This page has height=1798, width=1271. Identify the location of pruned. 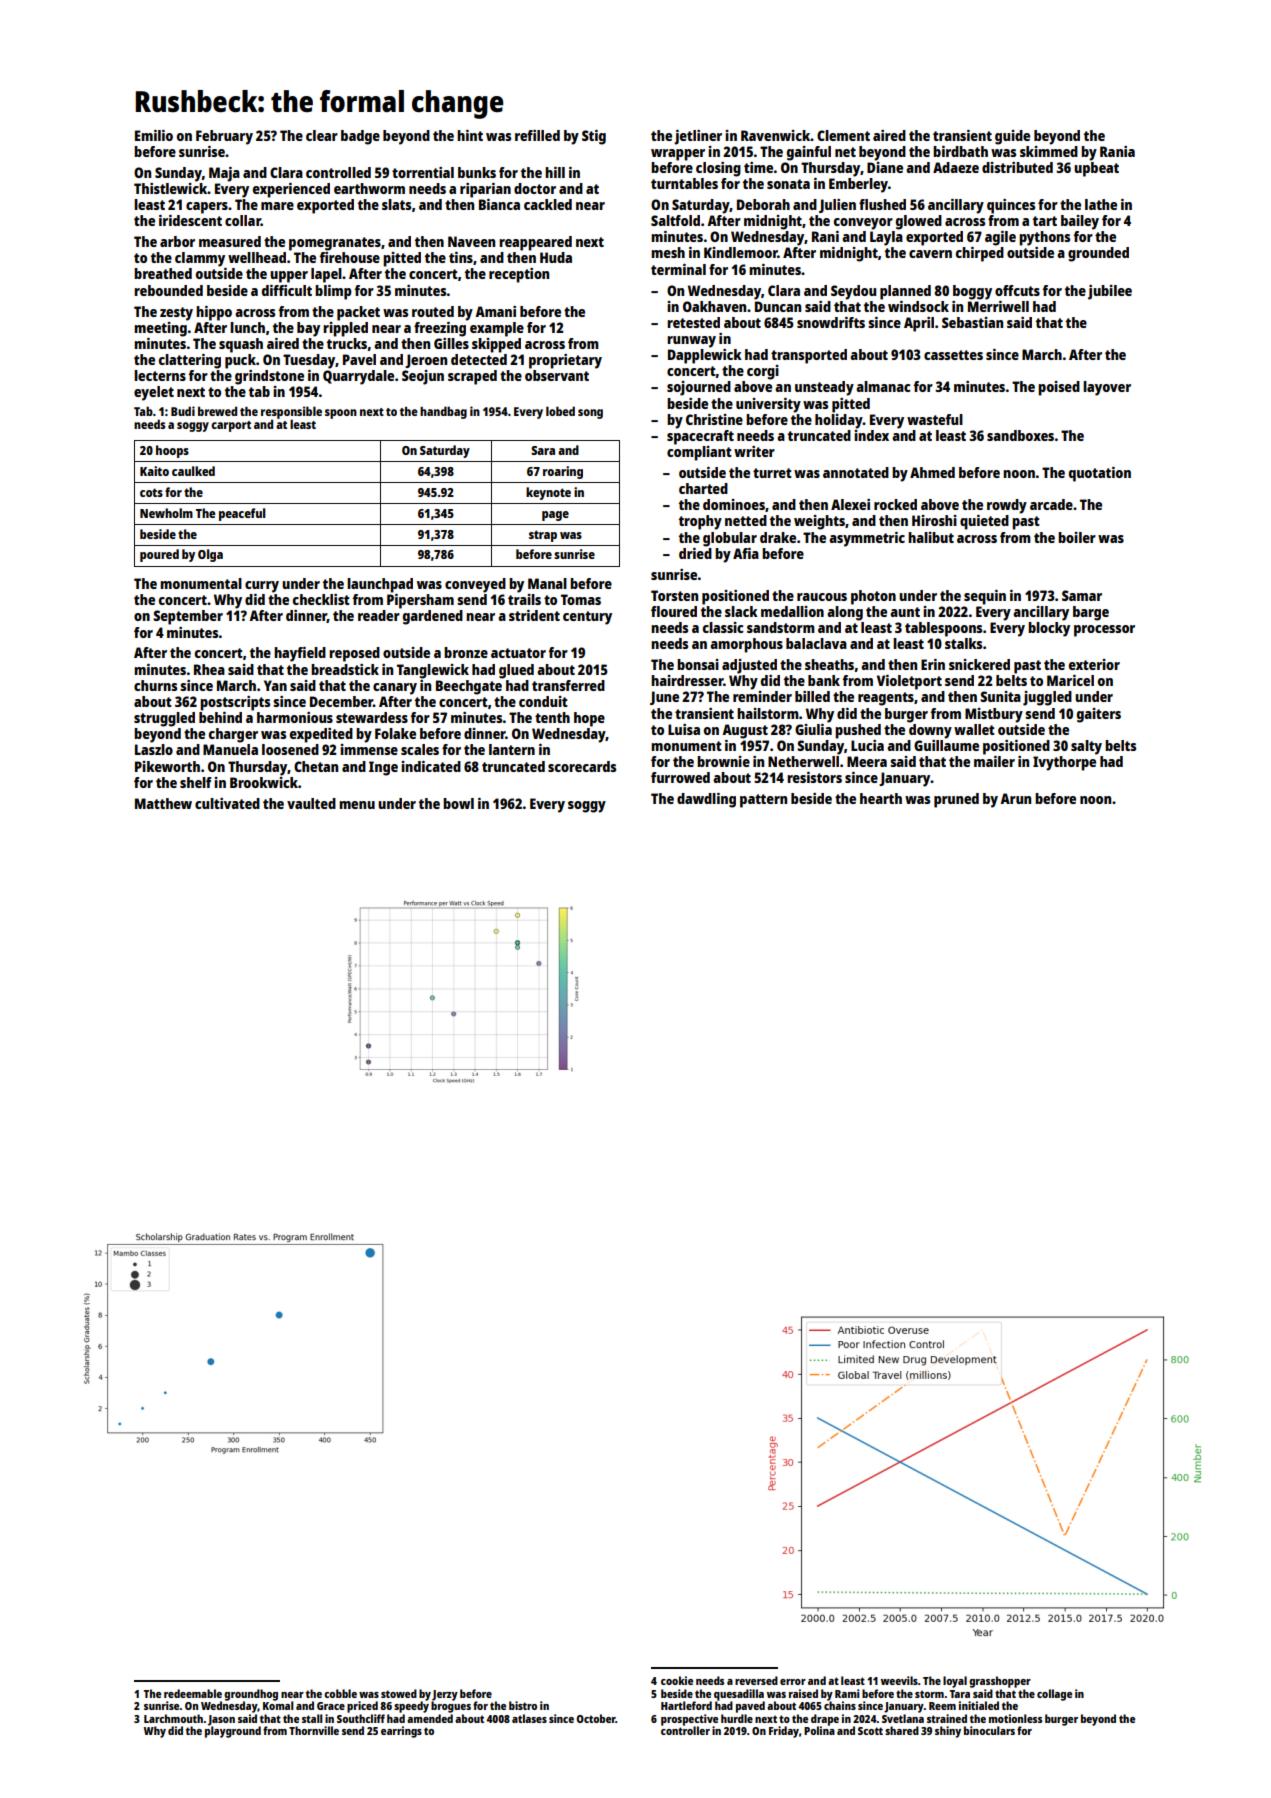
(956, 800).
